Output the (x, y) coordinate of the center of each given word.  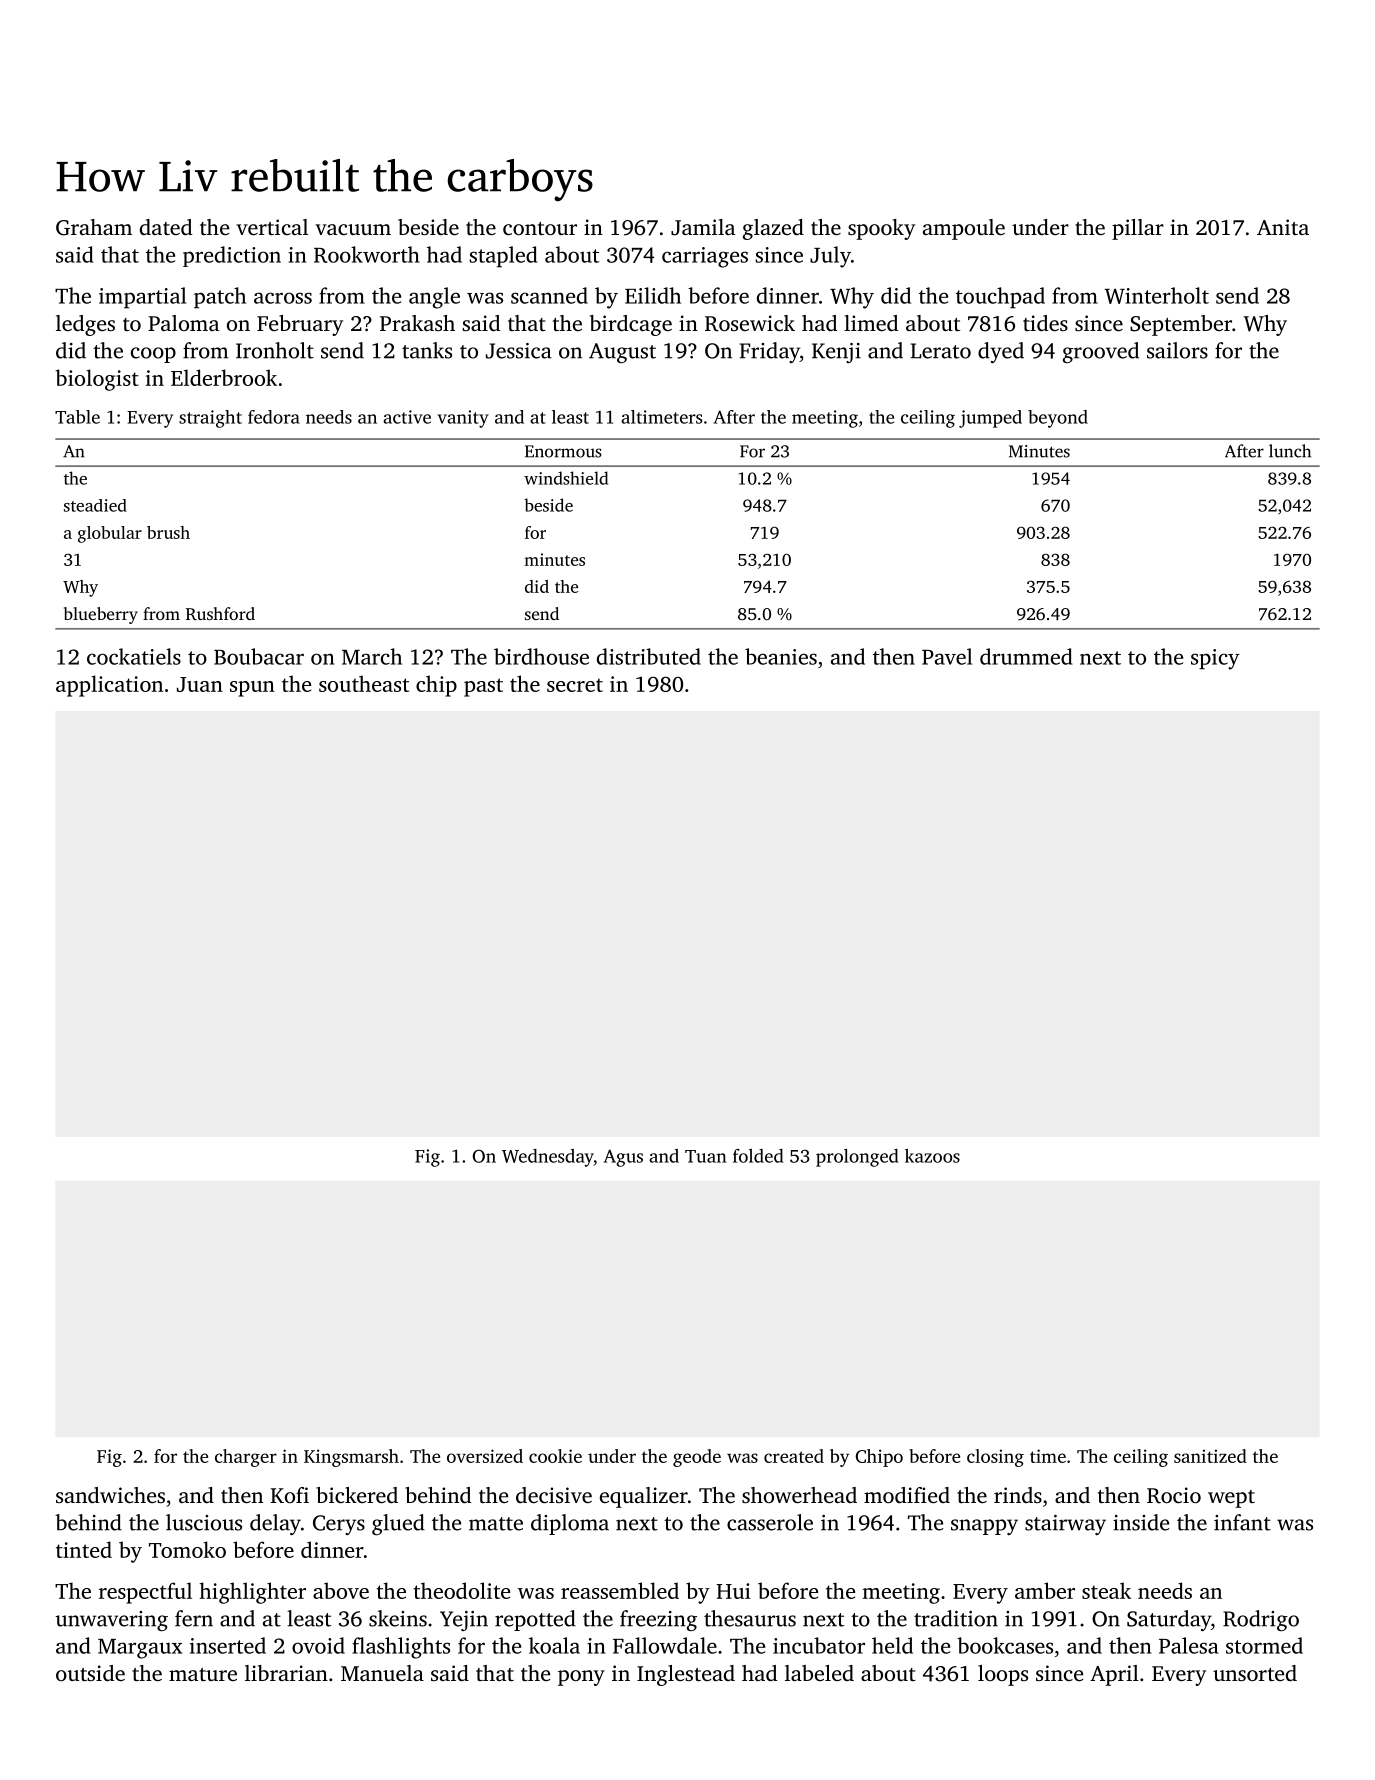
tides (1045, 323)
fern (194, 1618)
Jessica (519, 351)
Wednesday (548, 1158)
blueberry (101, 615)
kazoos (932, 1156)
